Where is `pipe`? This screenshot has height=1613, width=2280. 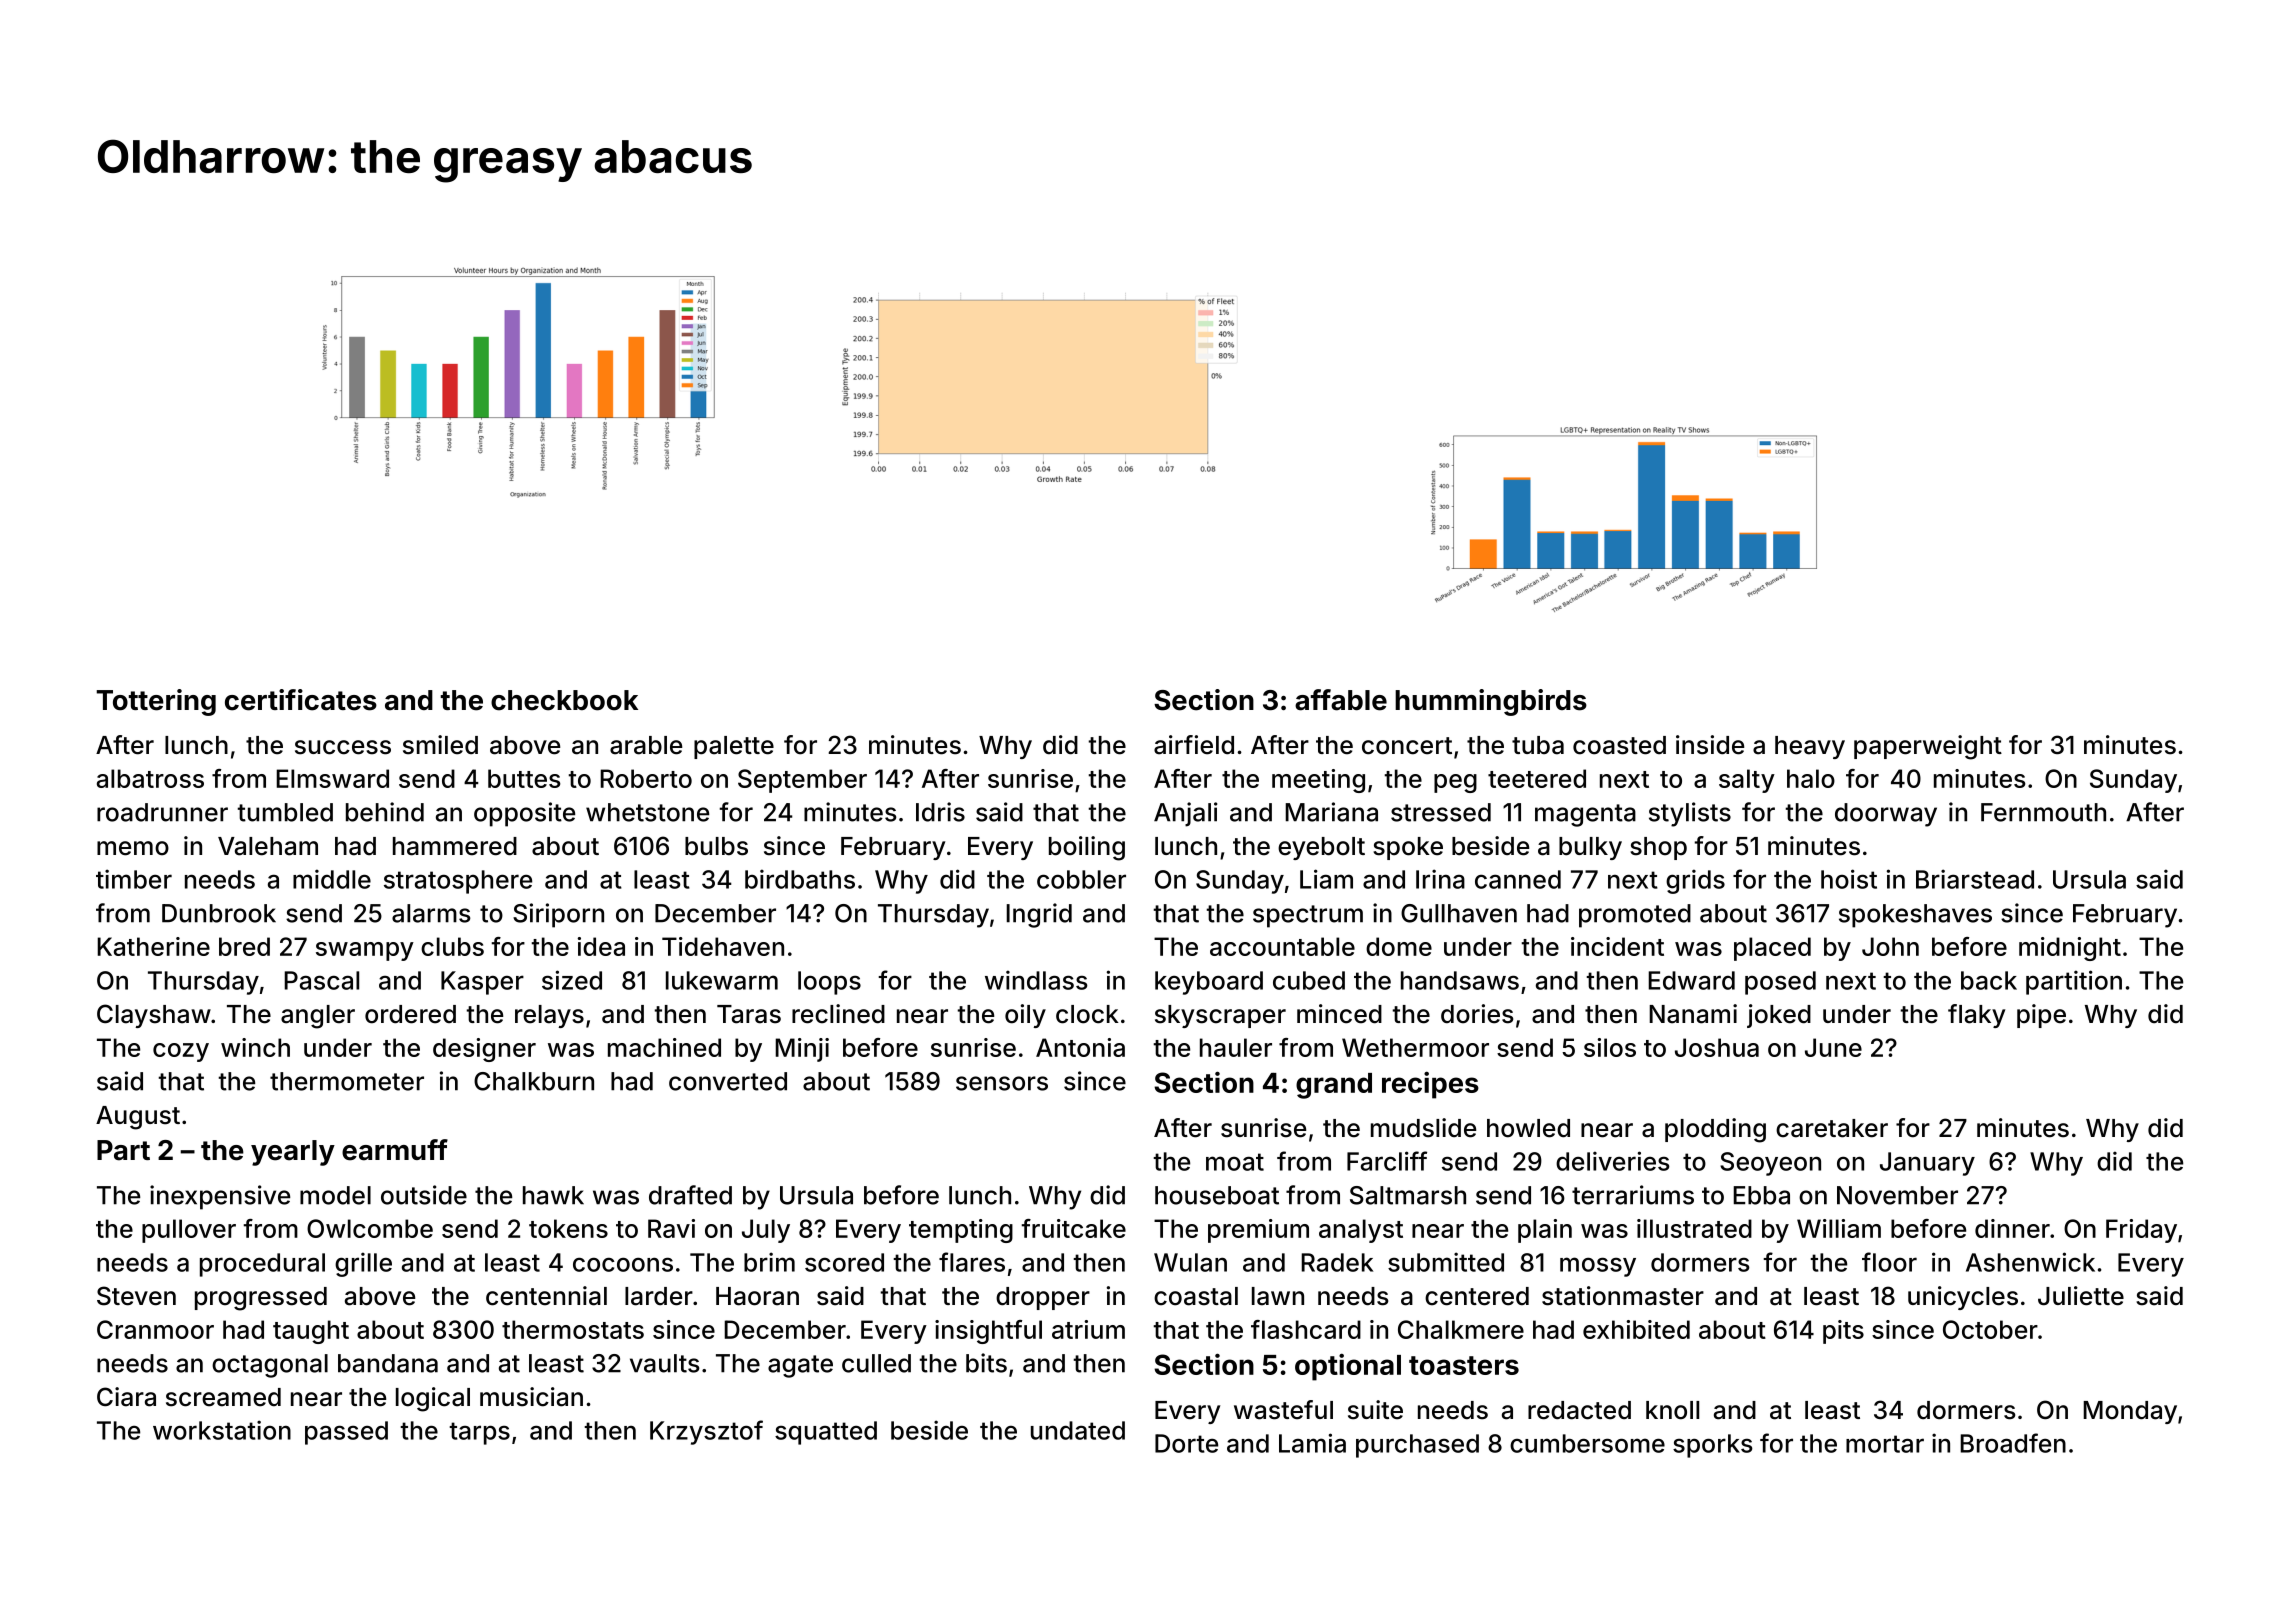 pipe is located at coordinates (2041, 1016).
